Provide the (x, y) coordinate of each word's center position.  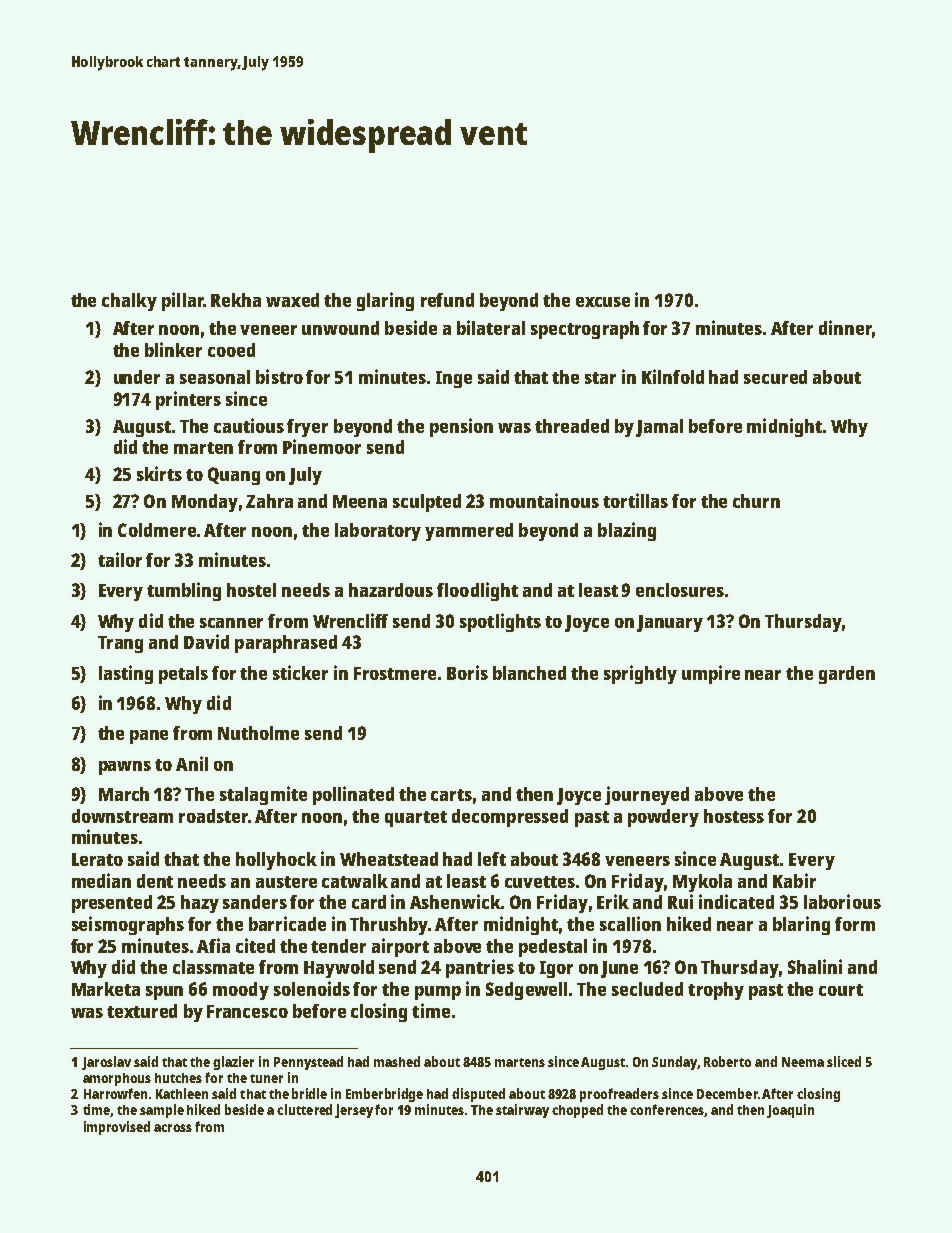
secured (775, 377)
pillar (183, 301)
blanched (529, 673)
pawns (125, 768)
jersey (354, 1111)
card (369, 902)
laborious (842, 901)
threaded (572, 426)
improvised (117, 1128)
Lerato (97, 859)
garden (847, 675)
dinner (845, 327)
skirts (159, 473)
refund (447, 300)
